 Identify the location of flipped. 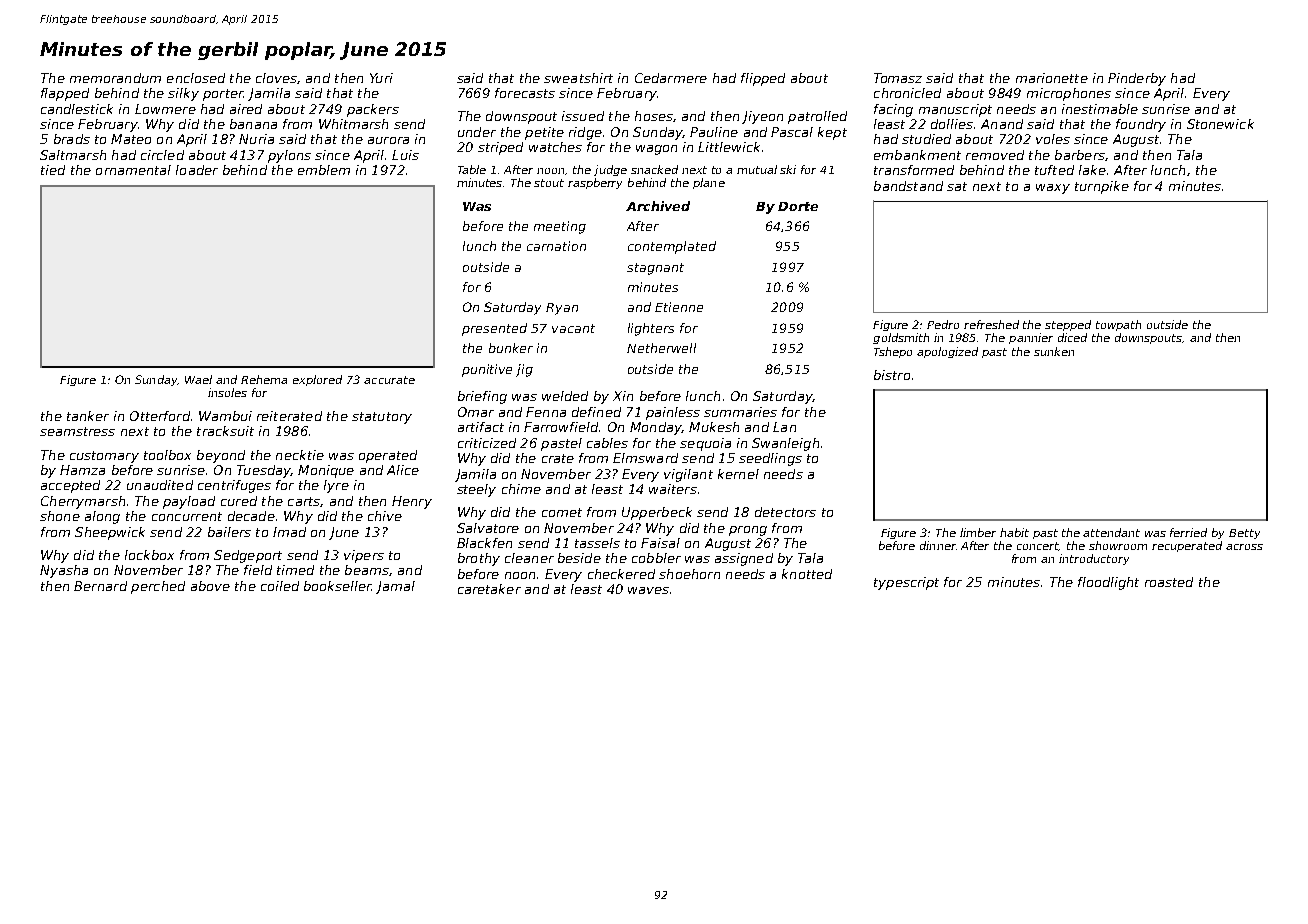
(763, 79).
